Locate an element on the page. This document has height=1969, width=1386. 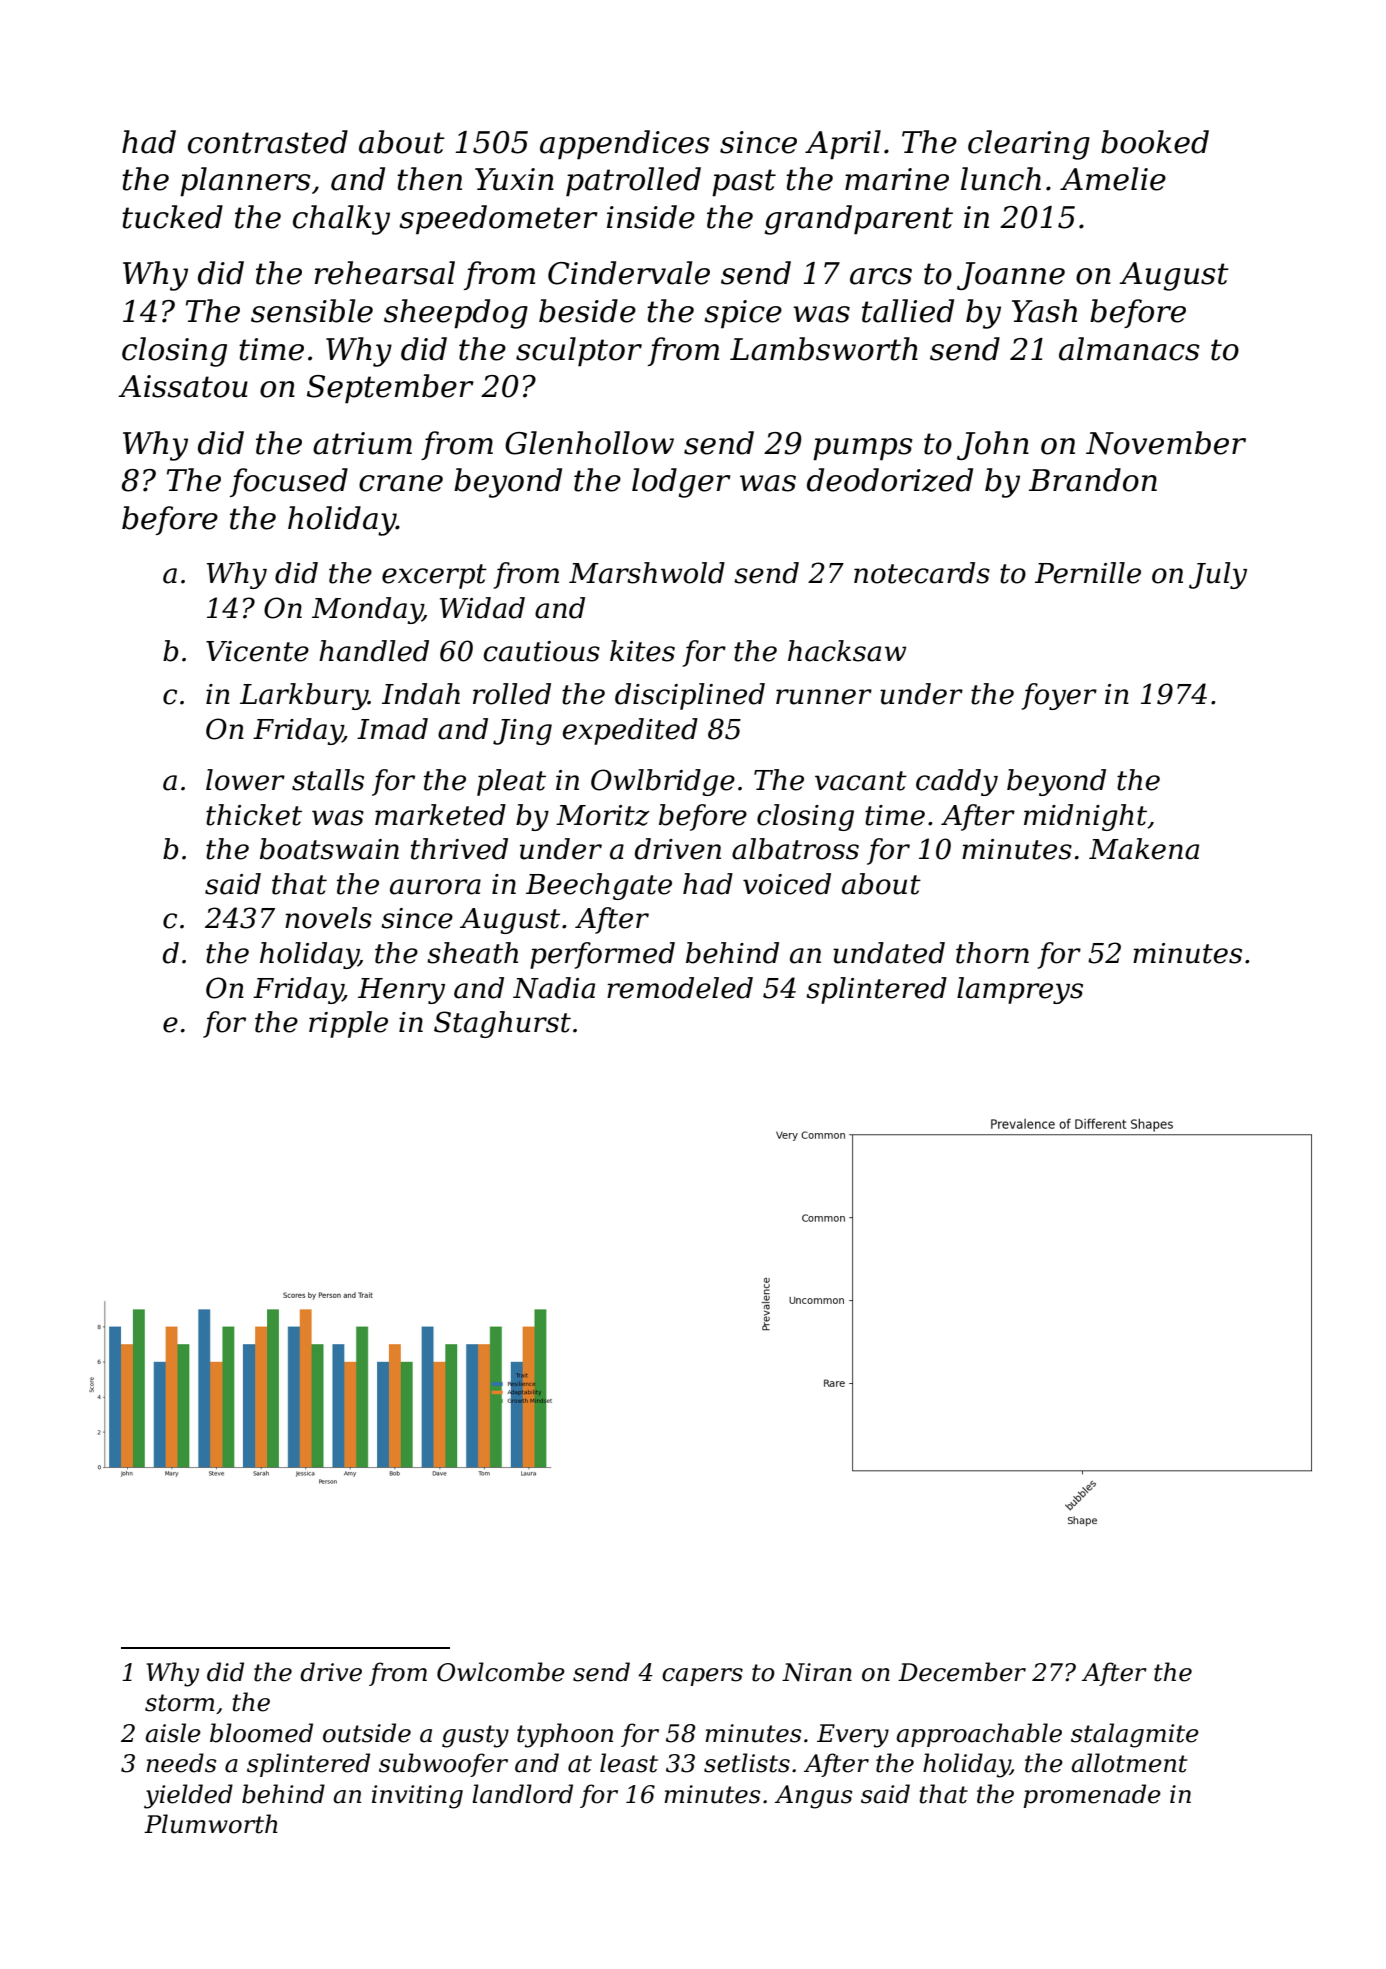
Owlcombe is located at coordinates (501, 1672).
